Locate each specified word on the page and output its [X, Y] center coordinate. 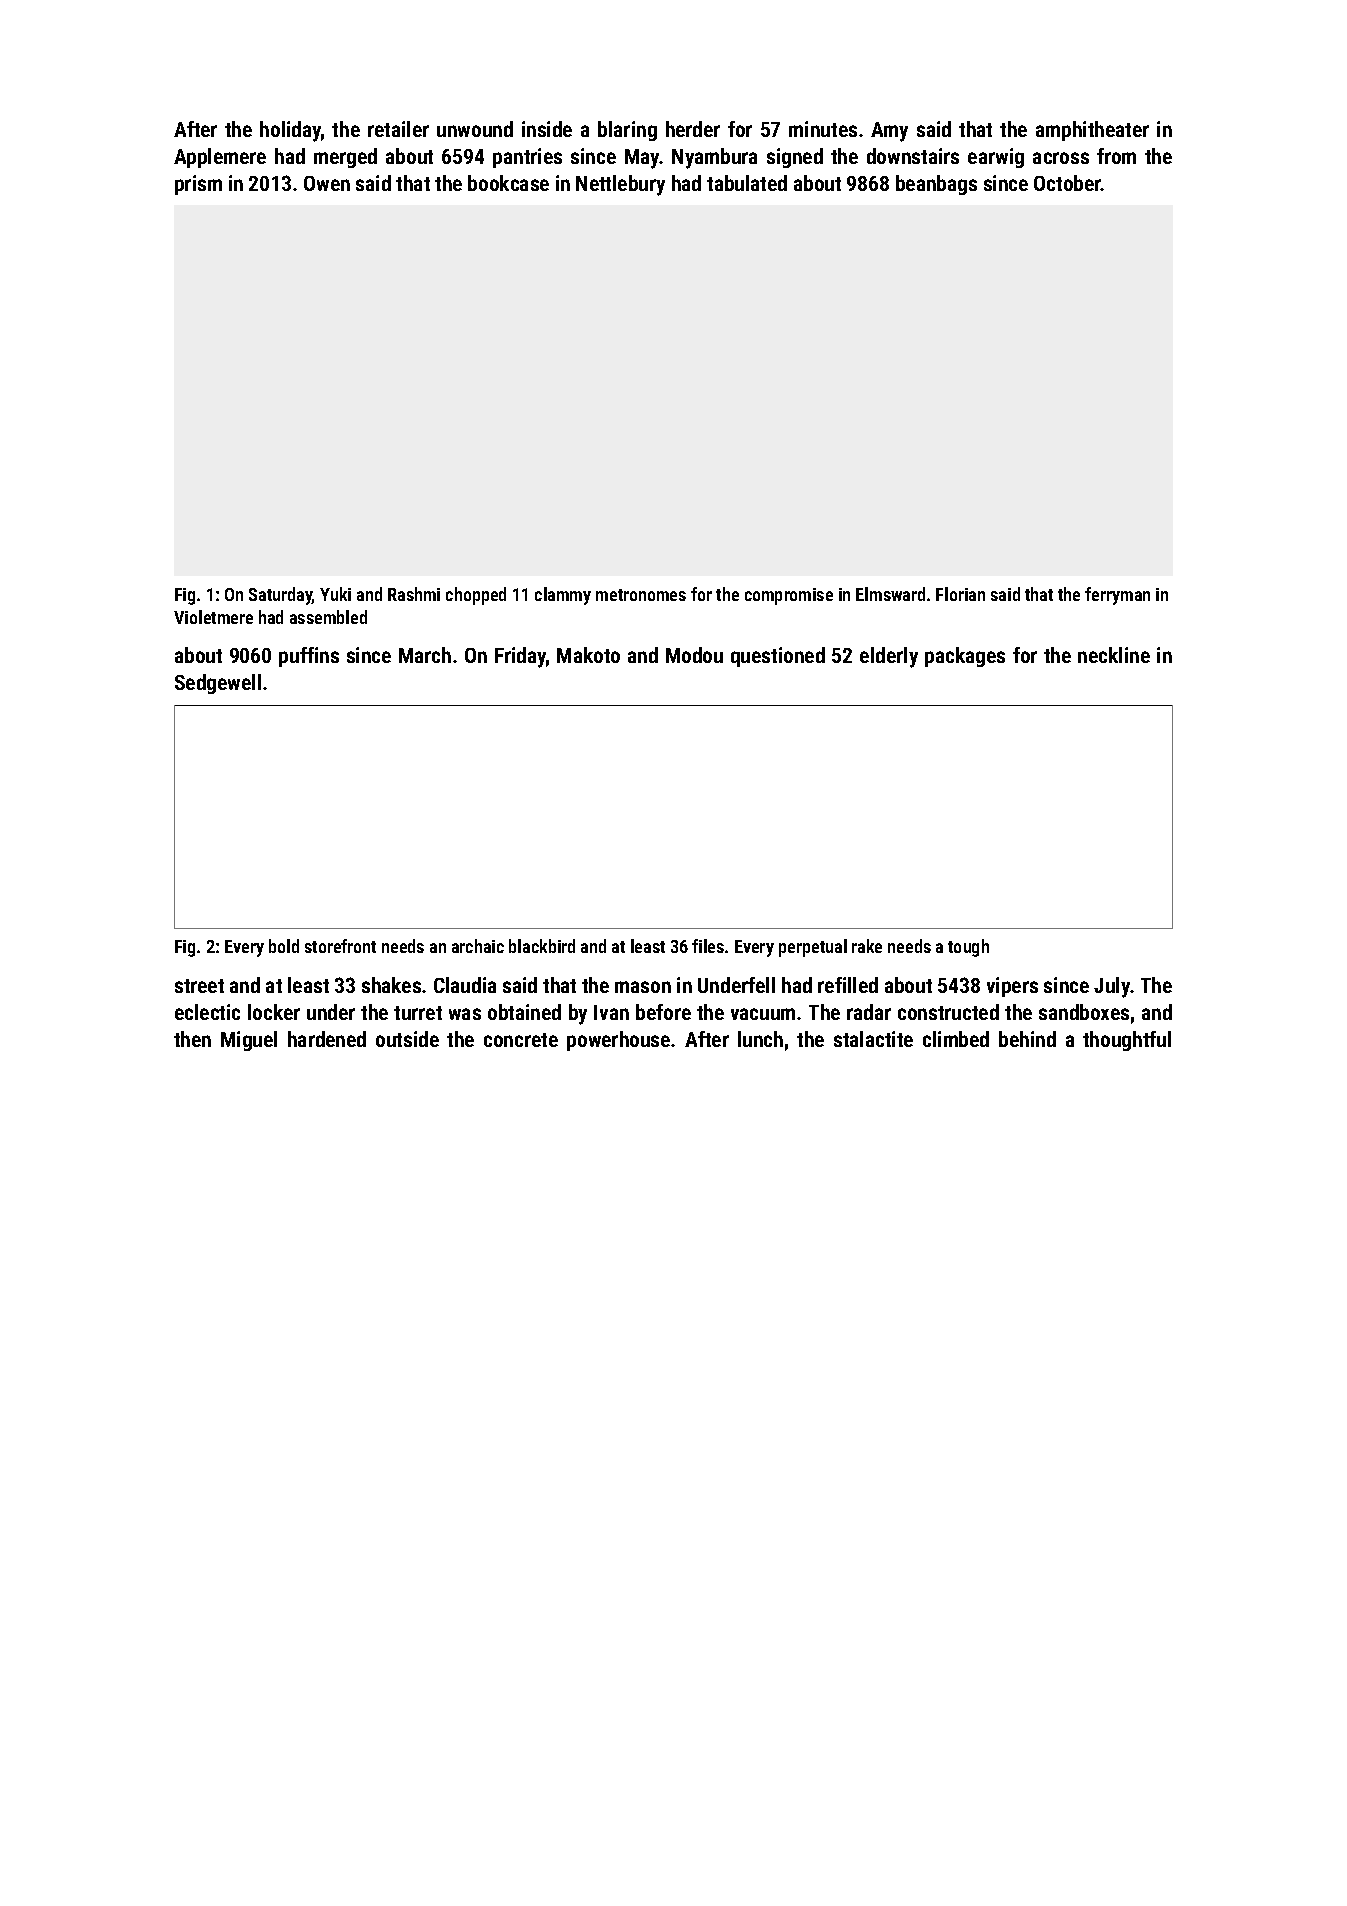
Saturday [281, 596]
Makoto [588, 655]
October [1067, 183]
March [425, 655]
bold [284, 946]
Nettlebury [620, 185]
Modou [694, 655]
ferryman [1117, 596]
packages [965, 657]
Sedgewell [218, 684]
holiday [290, 131]
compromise [789, 596]
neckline [1114, 655]
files [708, 946]
